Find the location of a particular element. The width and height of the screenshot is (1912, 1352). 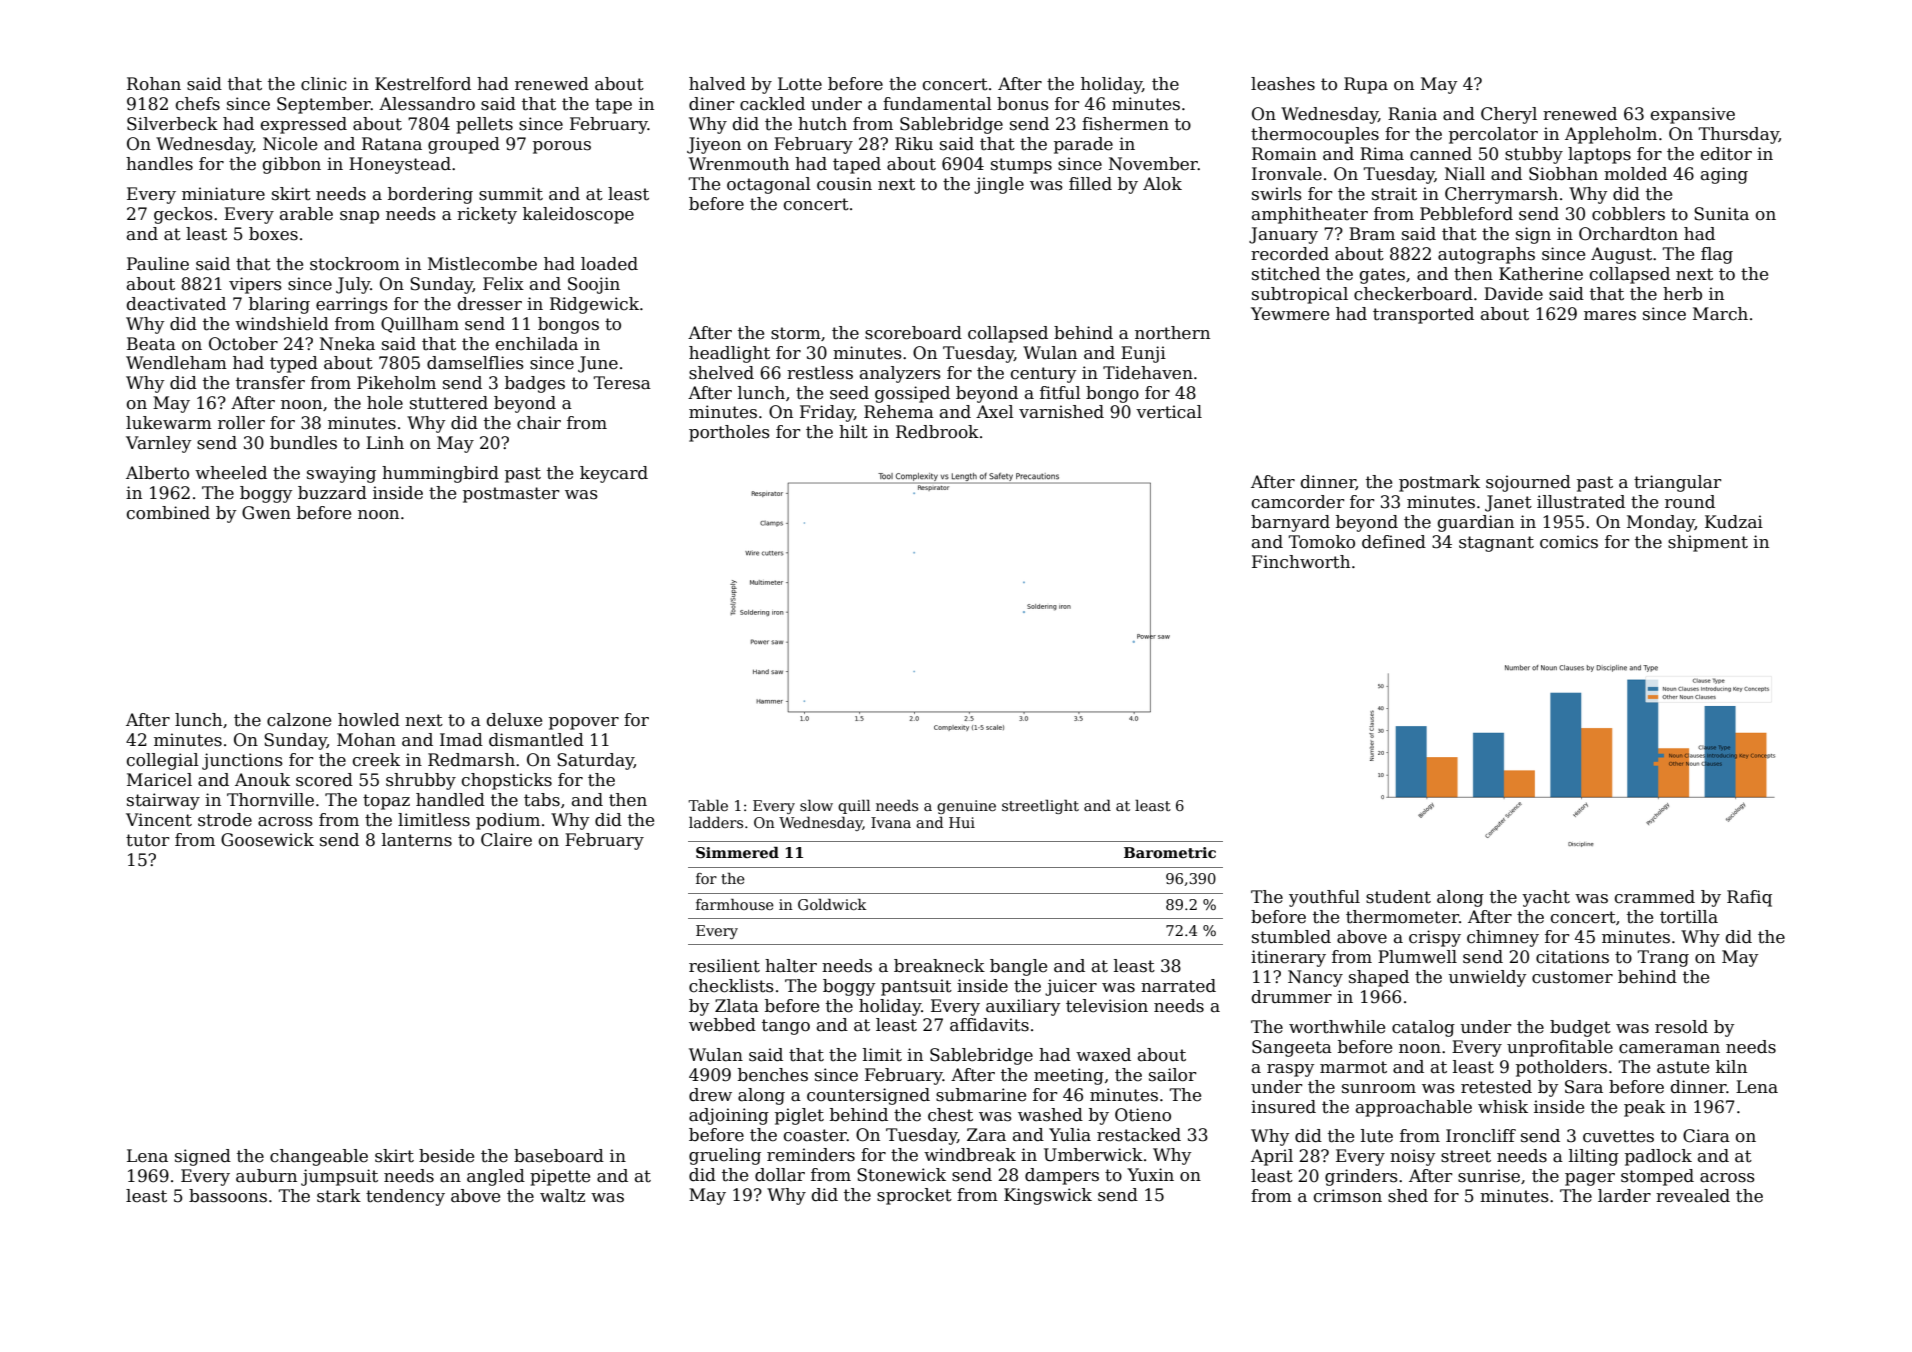

recorded is located at coordinates (1290, 254).
